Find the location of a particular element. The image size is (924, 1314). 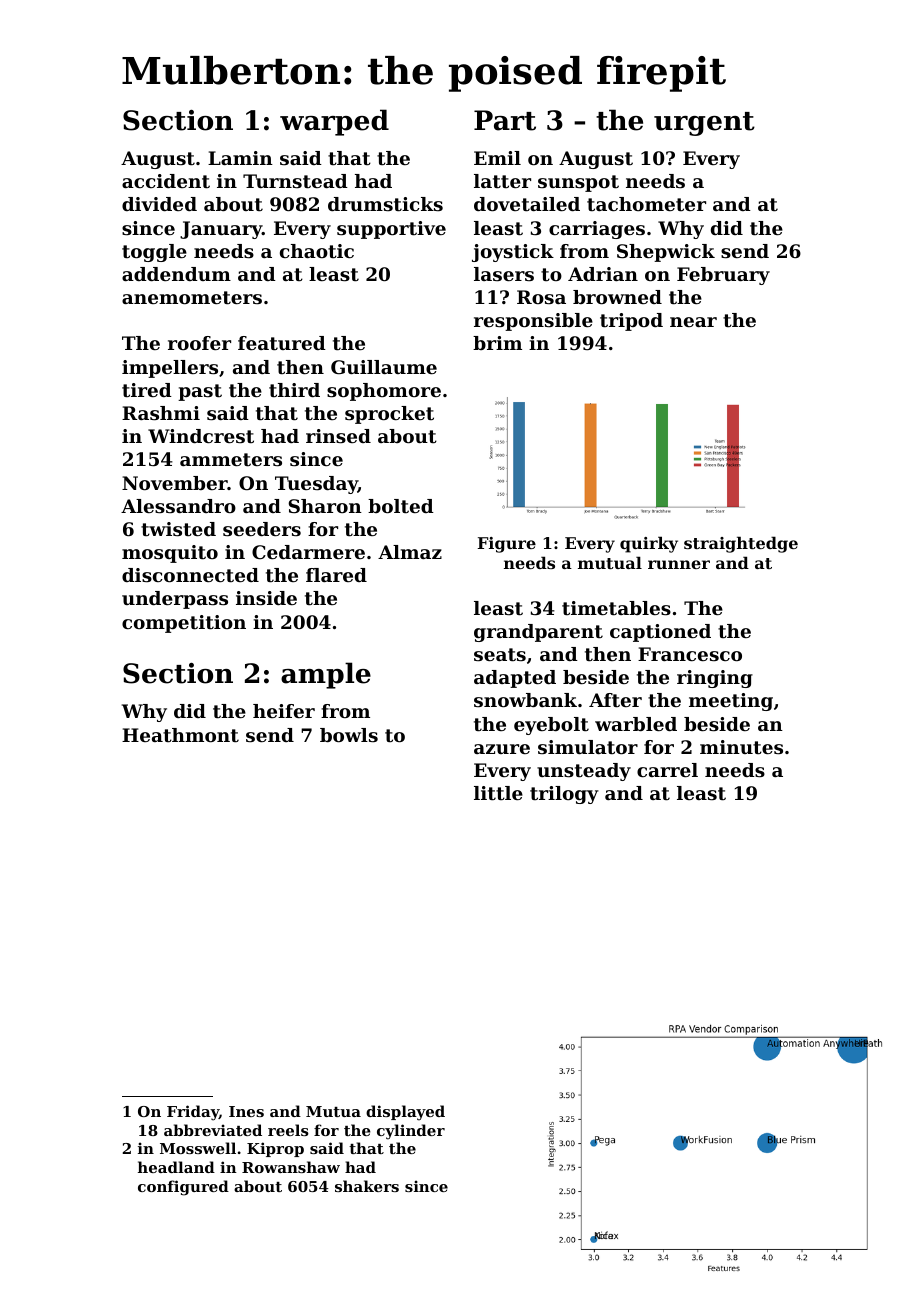

headland is located at coordinates (176, 1167).
